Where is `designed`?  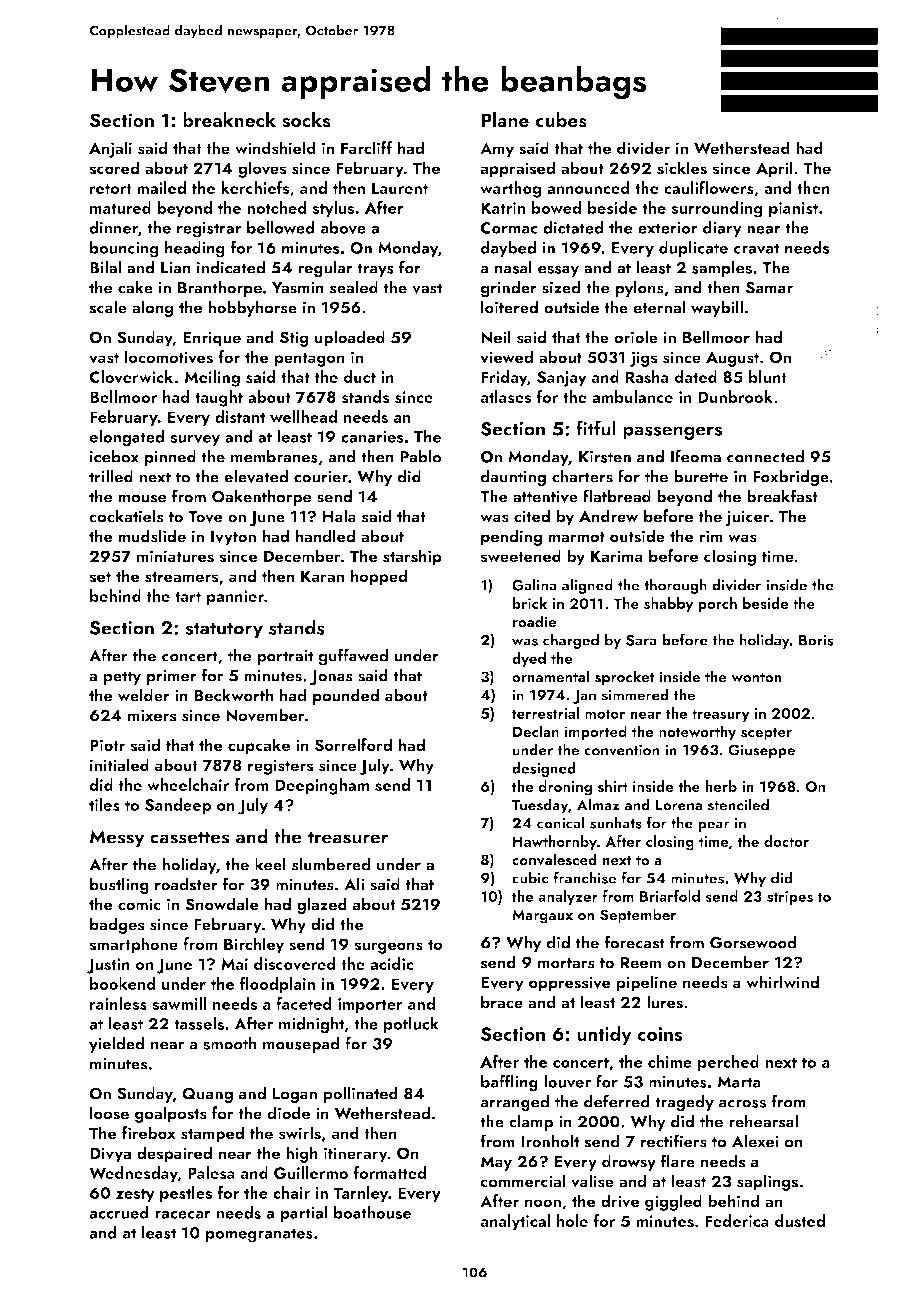 designed is located at coordinates (544, 769).
